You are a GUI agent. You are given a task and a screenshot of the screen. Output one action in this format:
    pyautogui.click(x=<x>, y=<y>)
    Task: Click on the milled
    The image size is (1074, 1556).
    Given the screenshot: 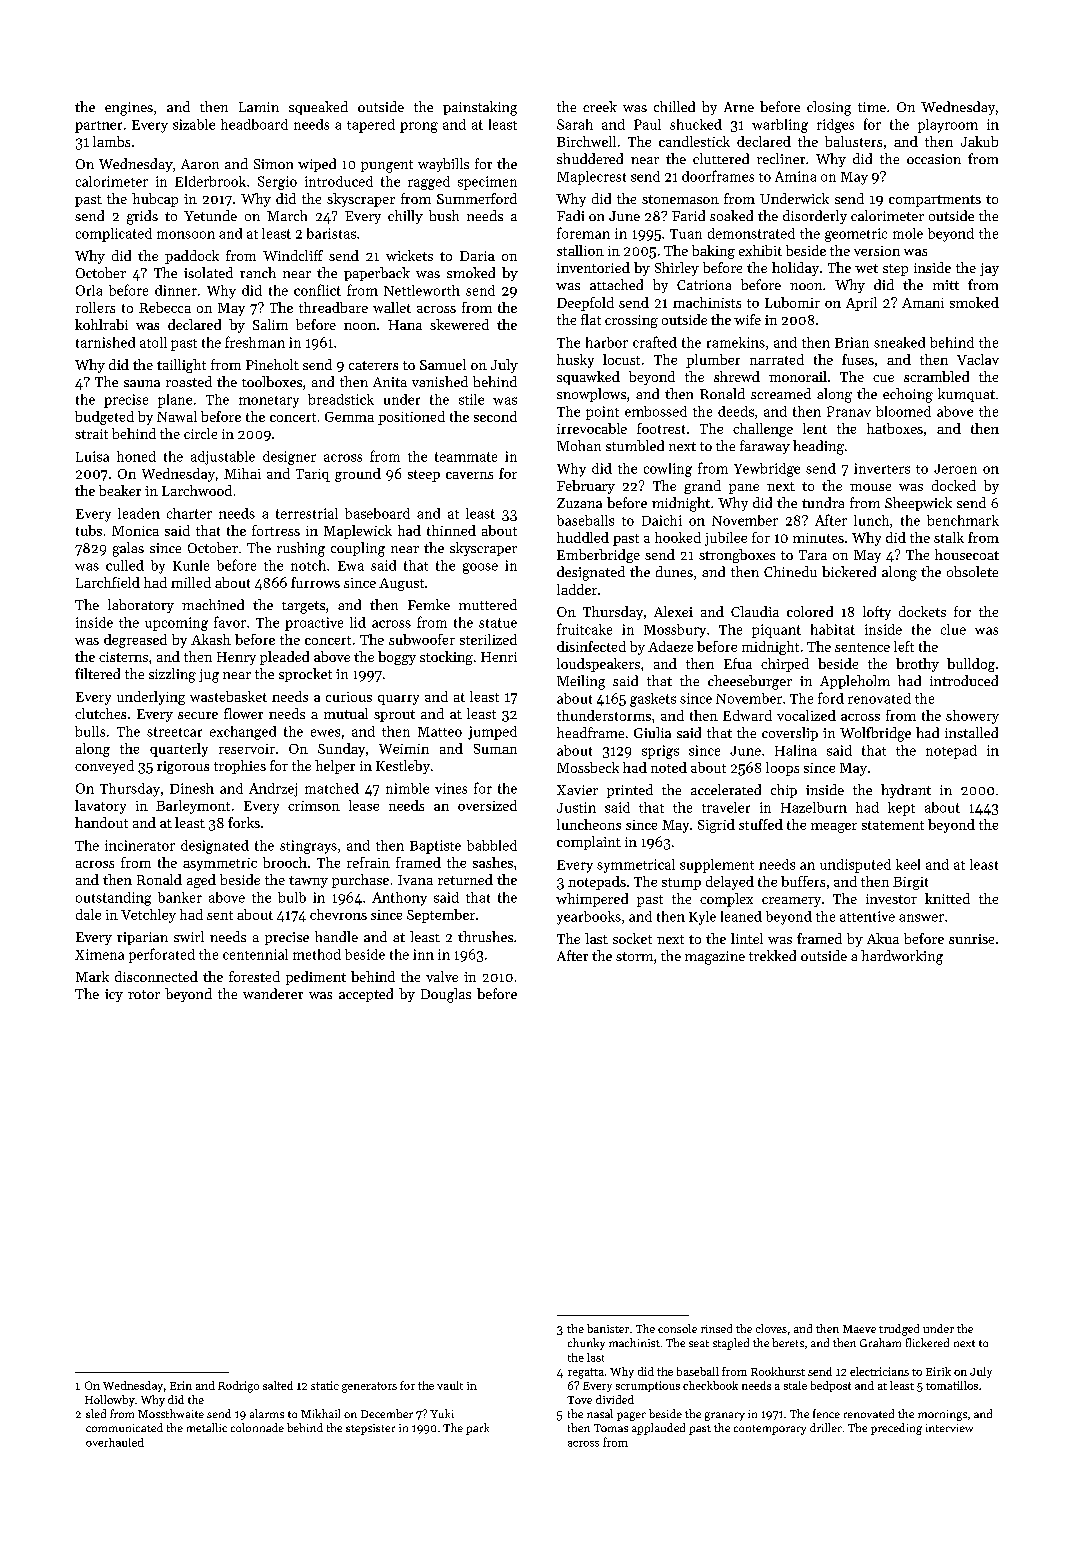 What is the action you would take?
    pyautogui.click(x=191, y=582)
